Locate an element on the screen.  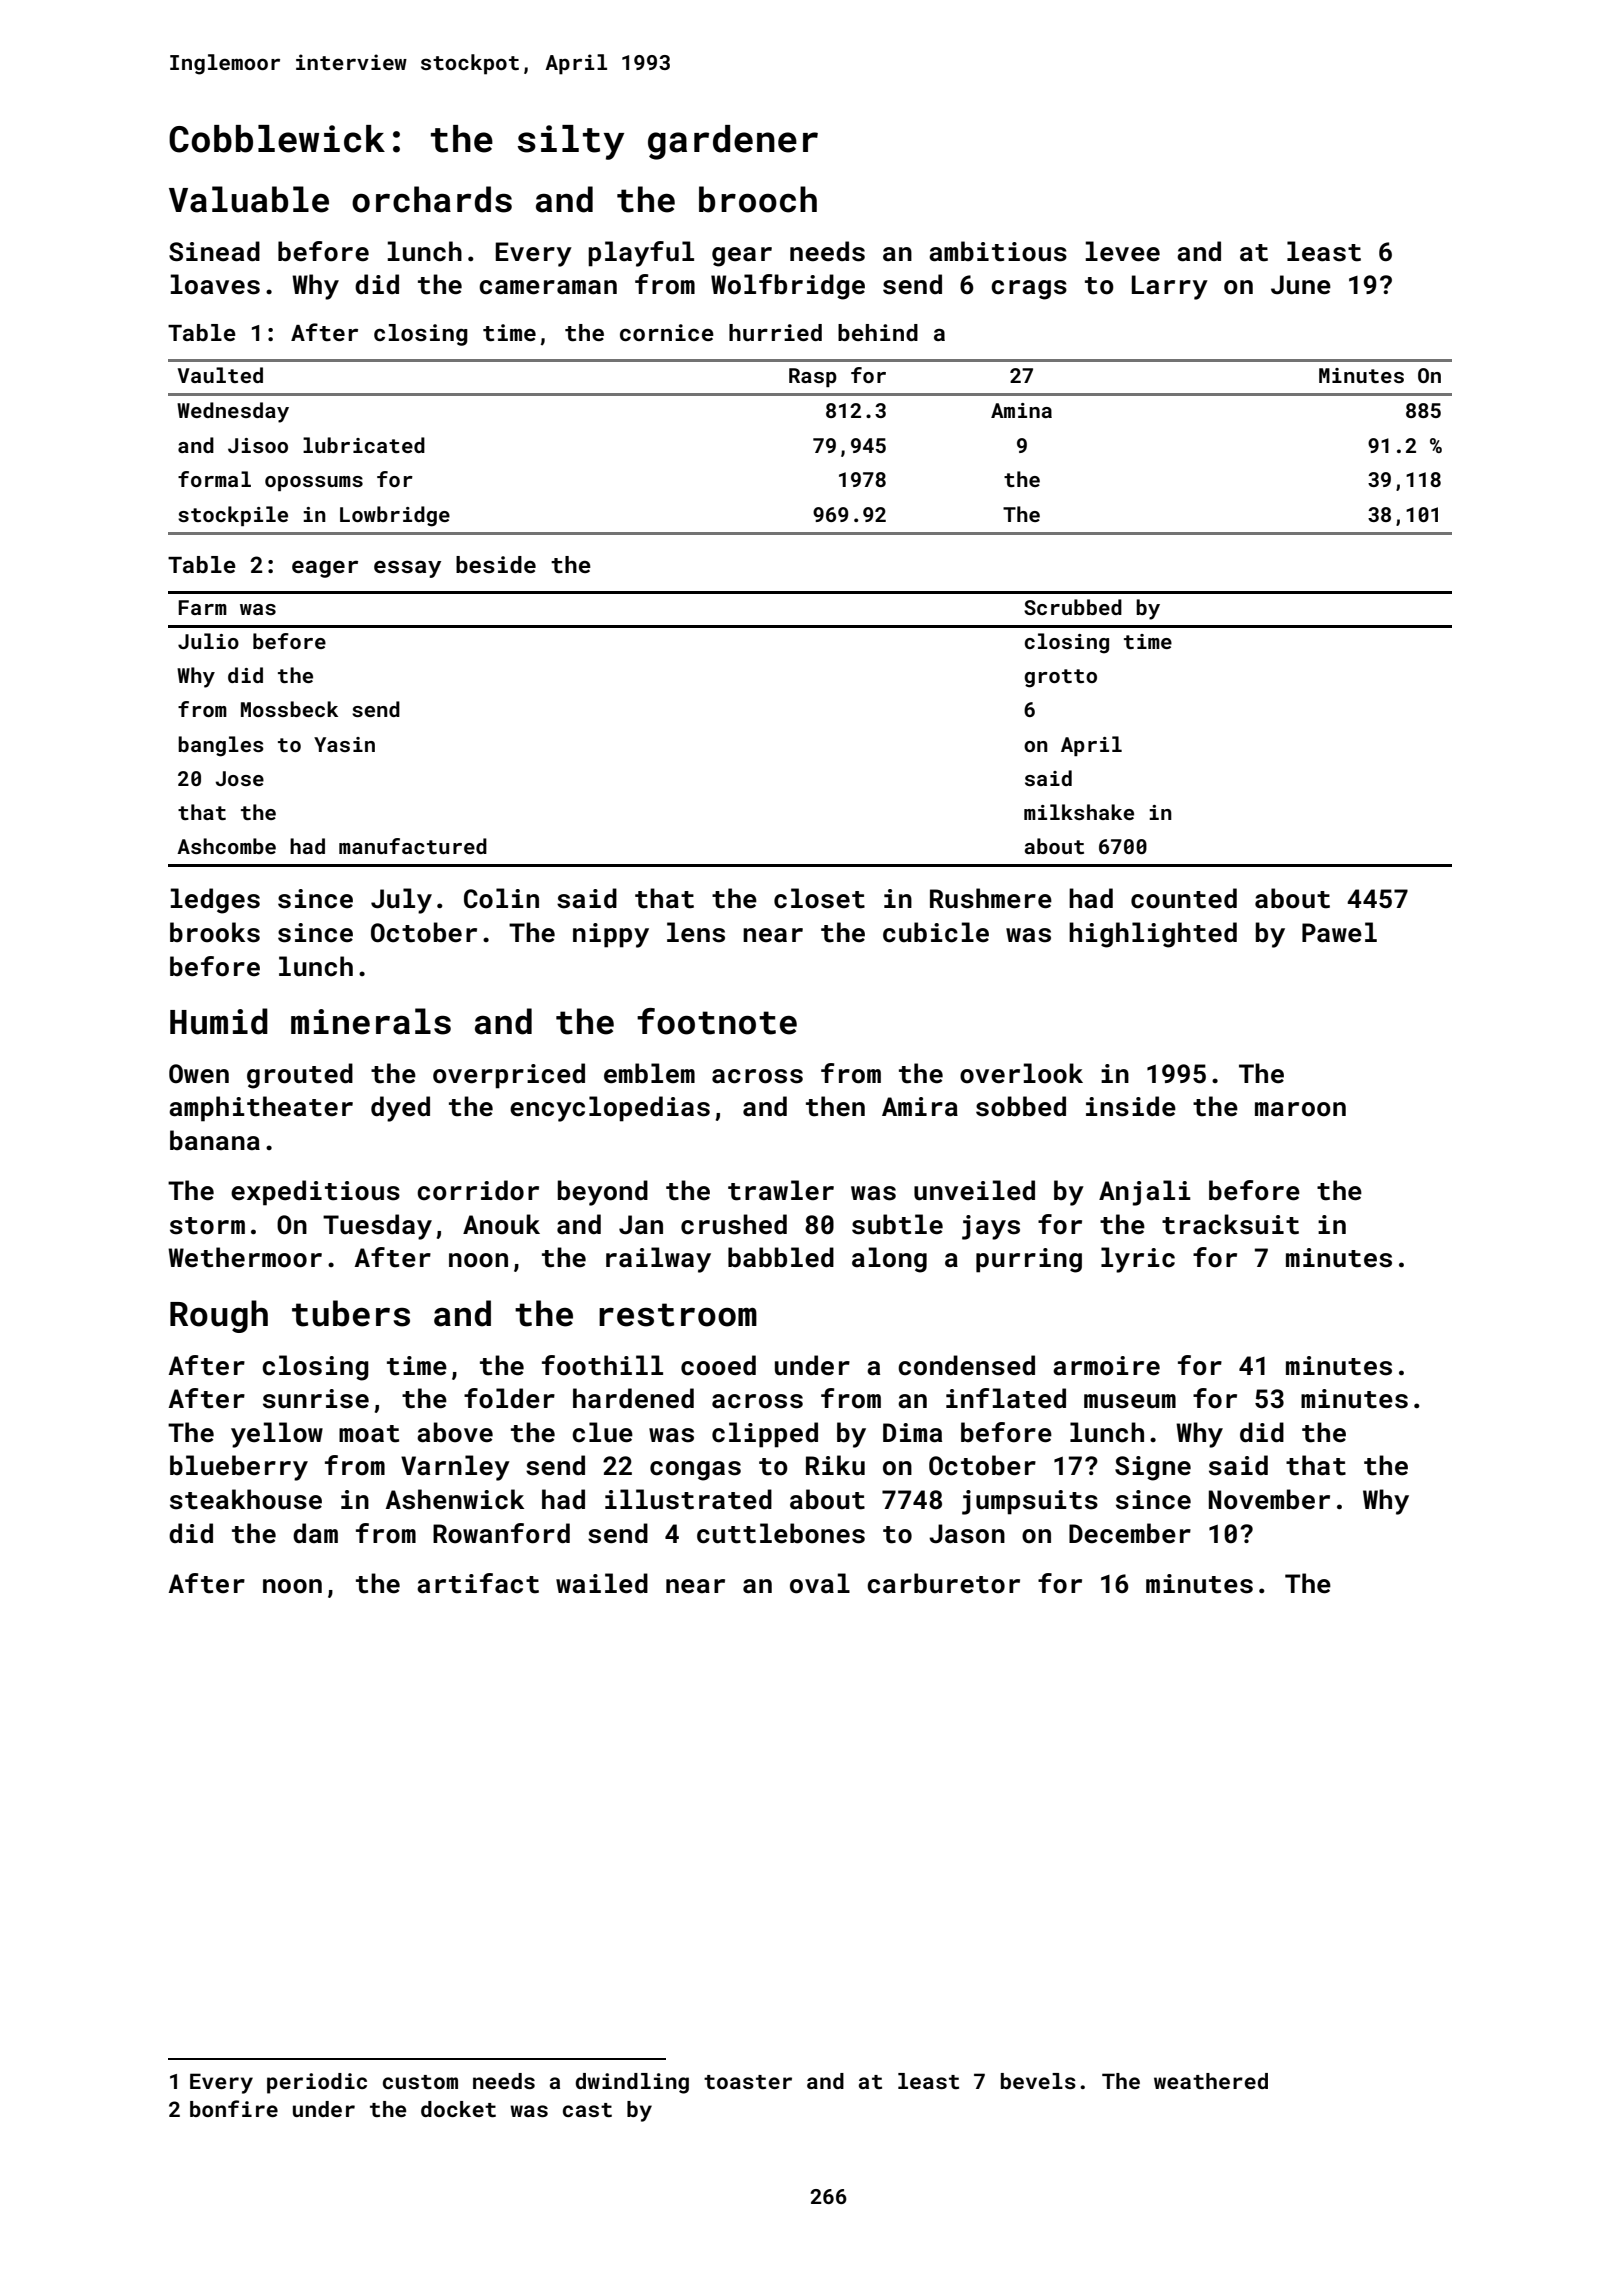
bonfire is located at coordinates (234, 2108).
